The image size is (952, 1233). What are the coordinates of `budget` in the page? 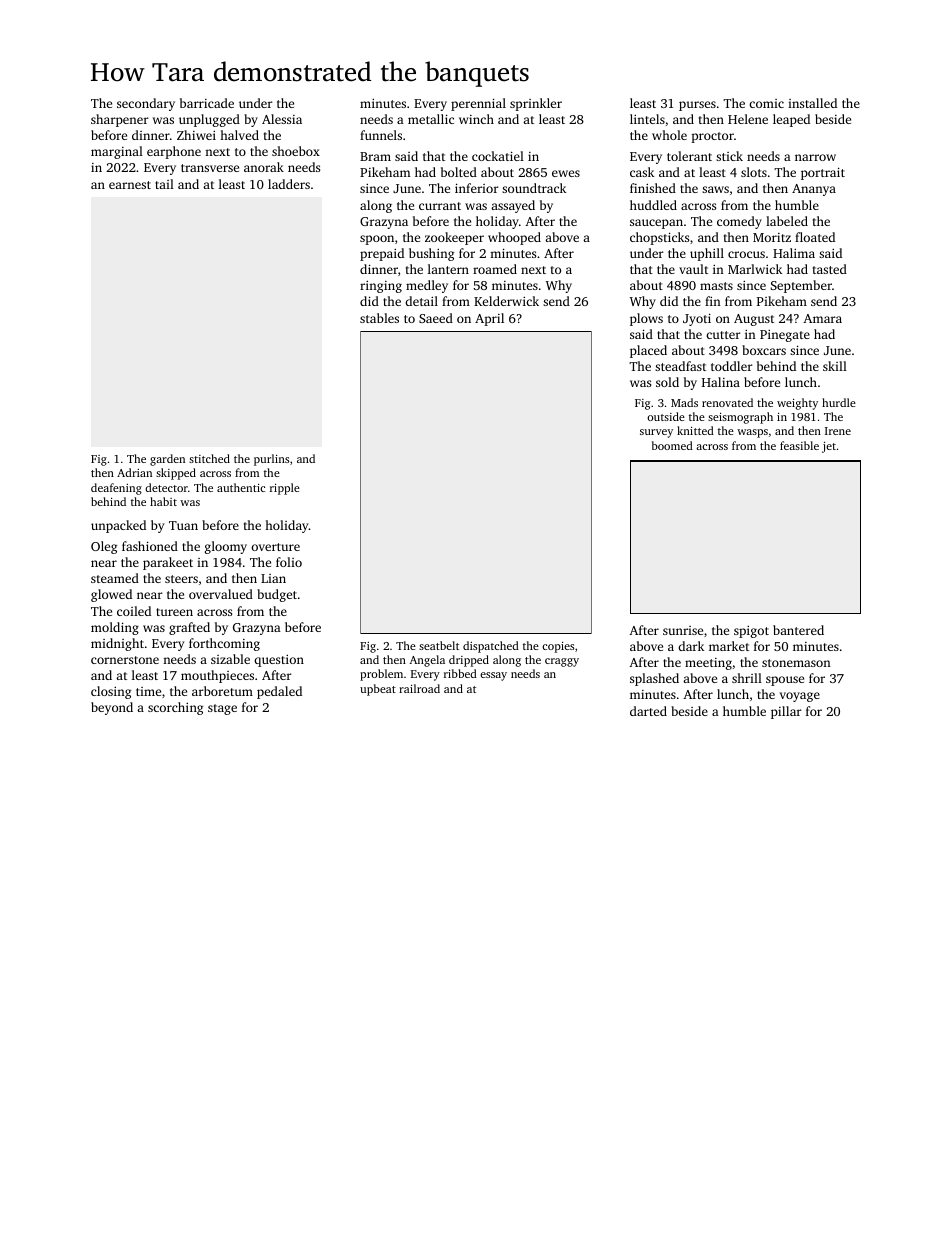 It's located at (277, 595).
